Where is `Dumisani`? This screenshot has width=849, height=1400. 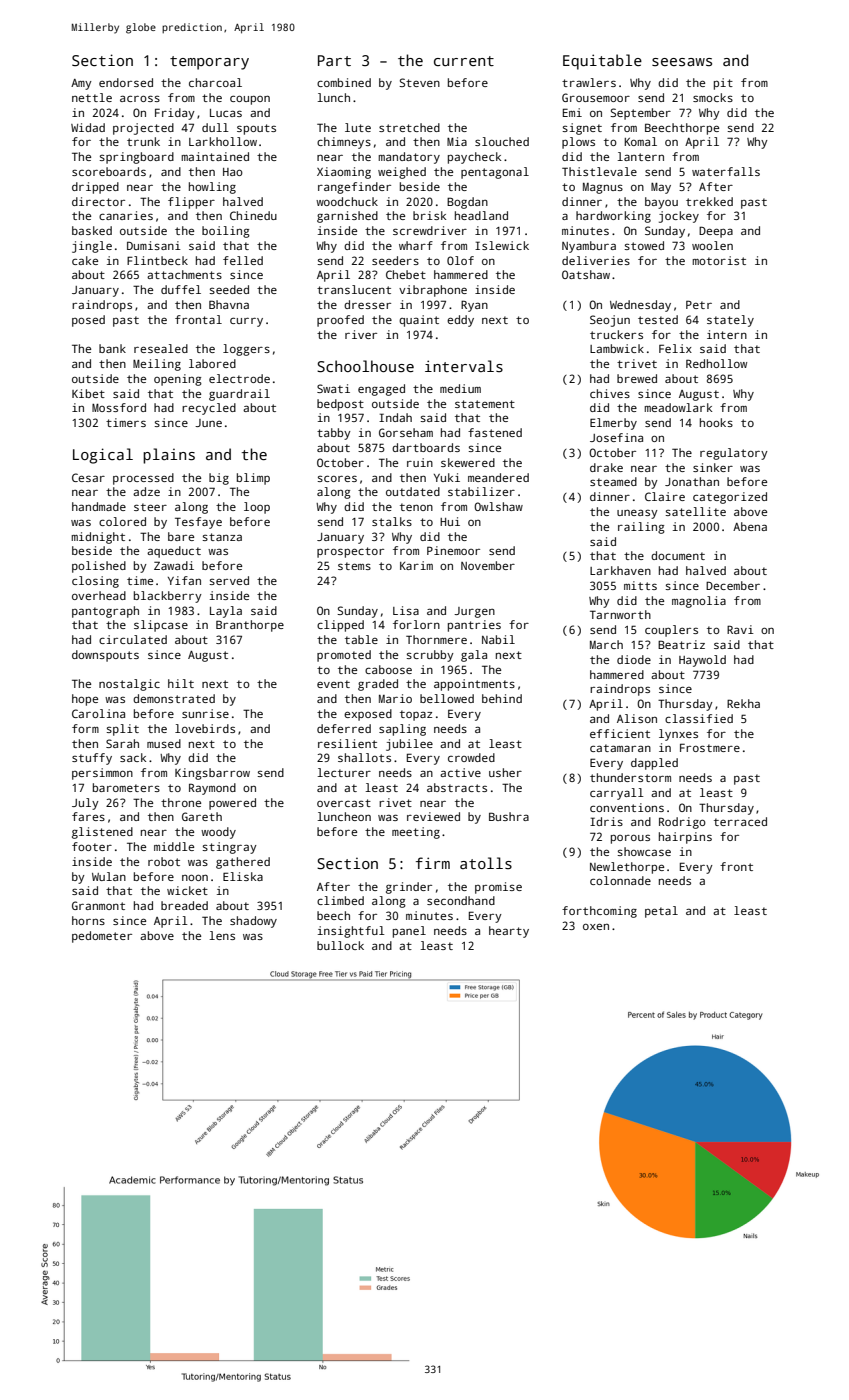 Dumisani is located at coordinates (154, 245).
